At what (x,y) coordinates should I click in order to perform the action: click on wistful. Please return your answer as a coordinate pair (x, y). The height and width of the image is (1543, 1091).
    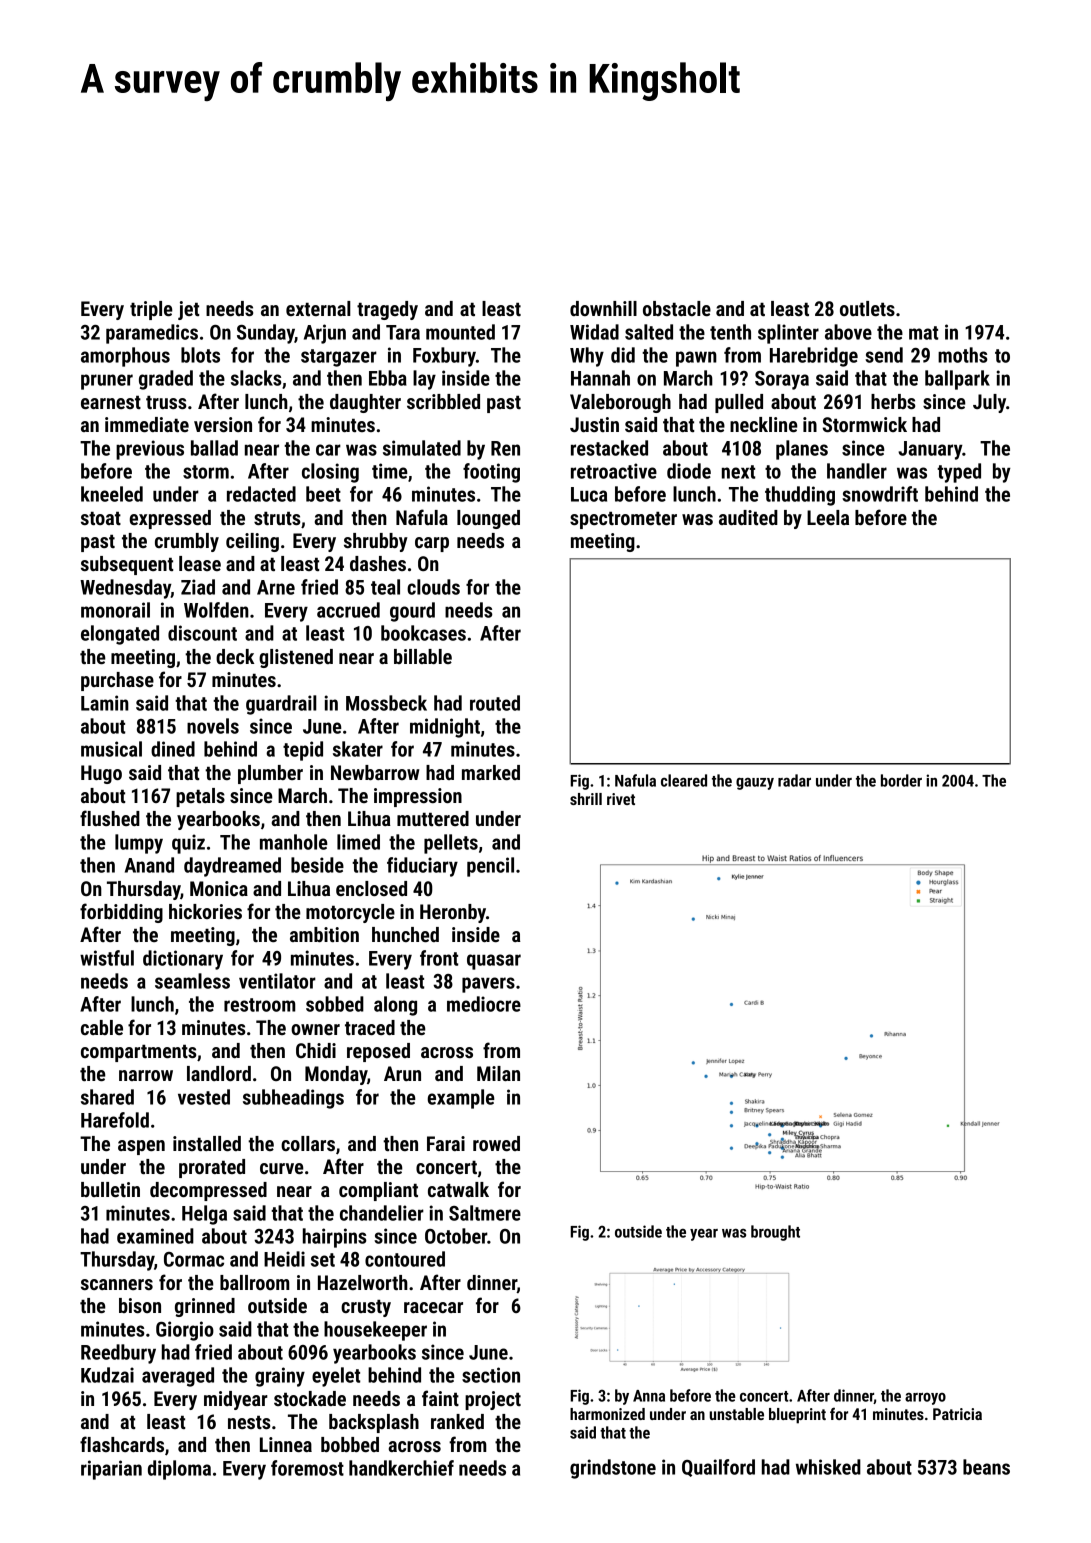
    Looking at the image, I should click on (107, 958).
